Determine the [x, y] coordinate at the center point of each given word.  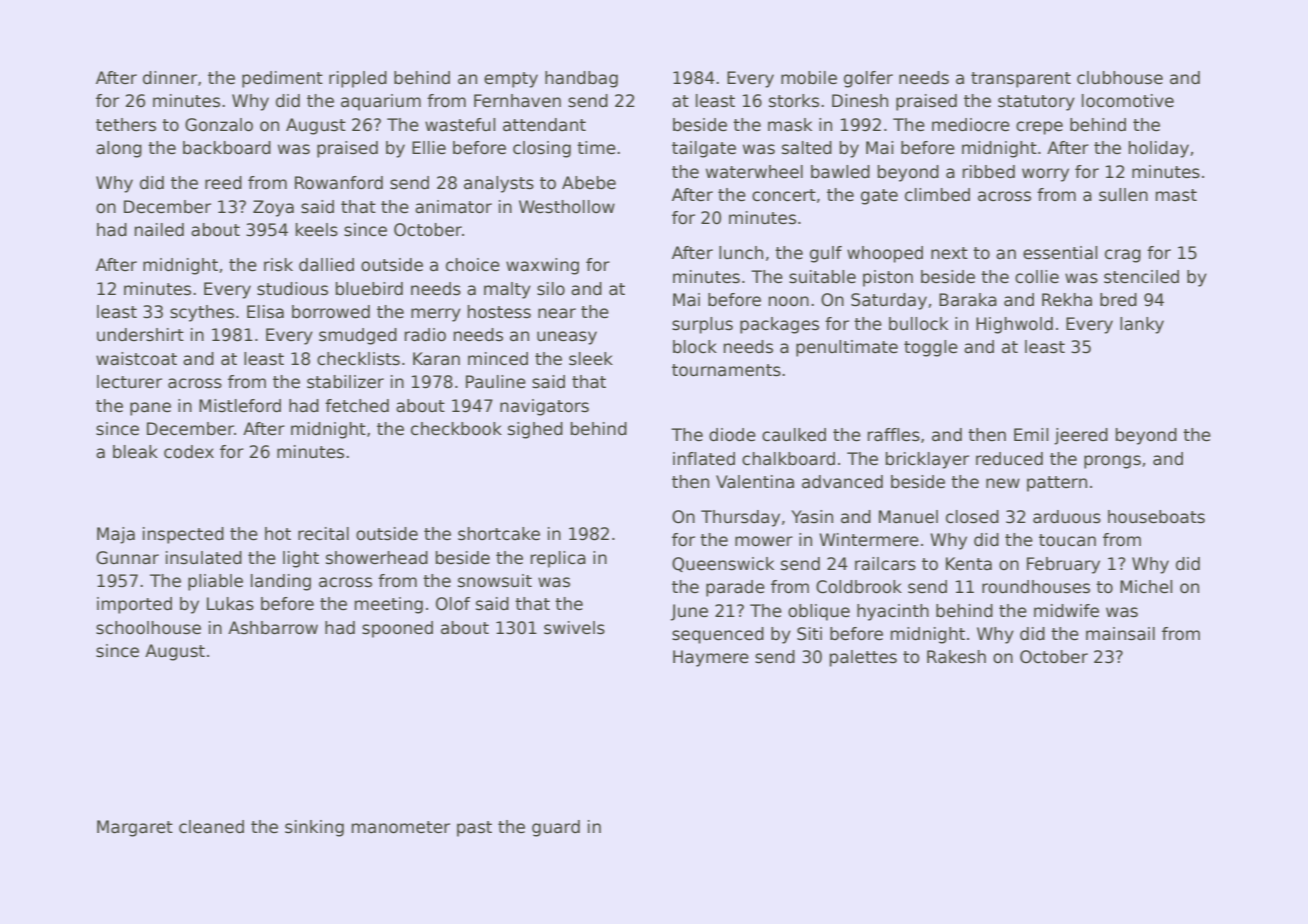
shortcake [499, 534]
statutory [1036, 103]
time [596, 148]
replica [558, 559]
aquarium [381, 102]
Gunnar [127, 558]
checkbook [456, 429]
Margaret [135, 828]
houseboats [1156, 517]
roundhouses [1036, 587]
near [557, 313]
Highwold [1014, 325]
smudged [358, 336]
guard [556, 828]
